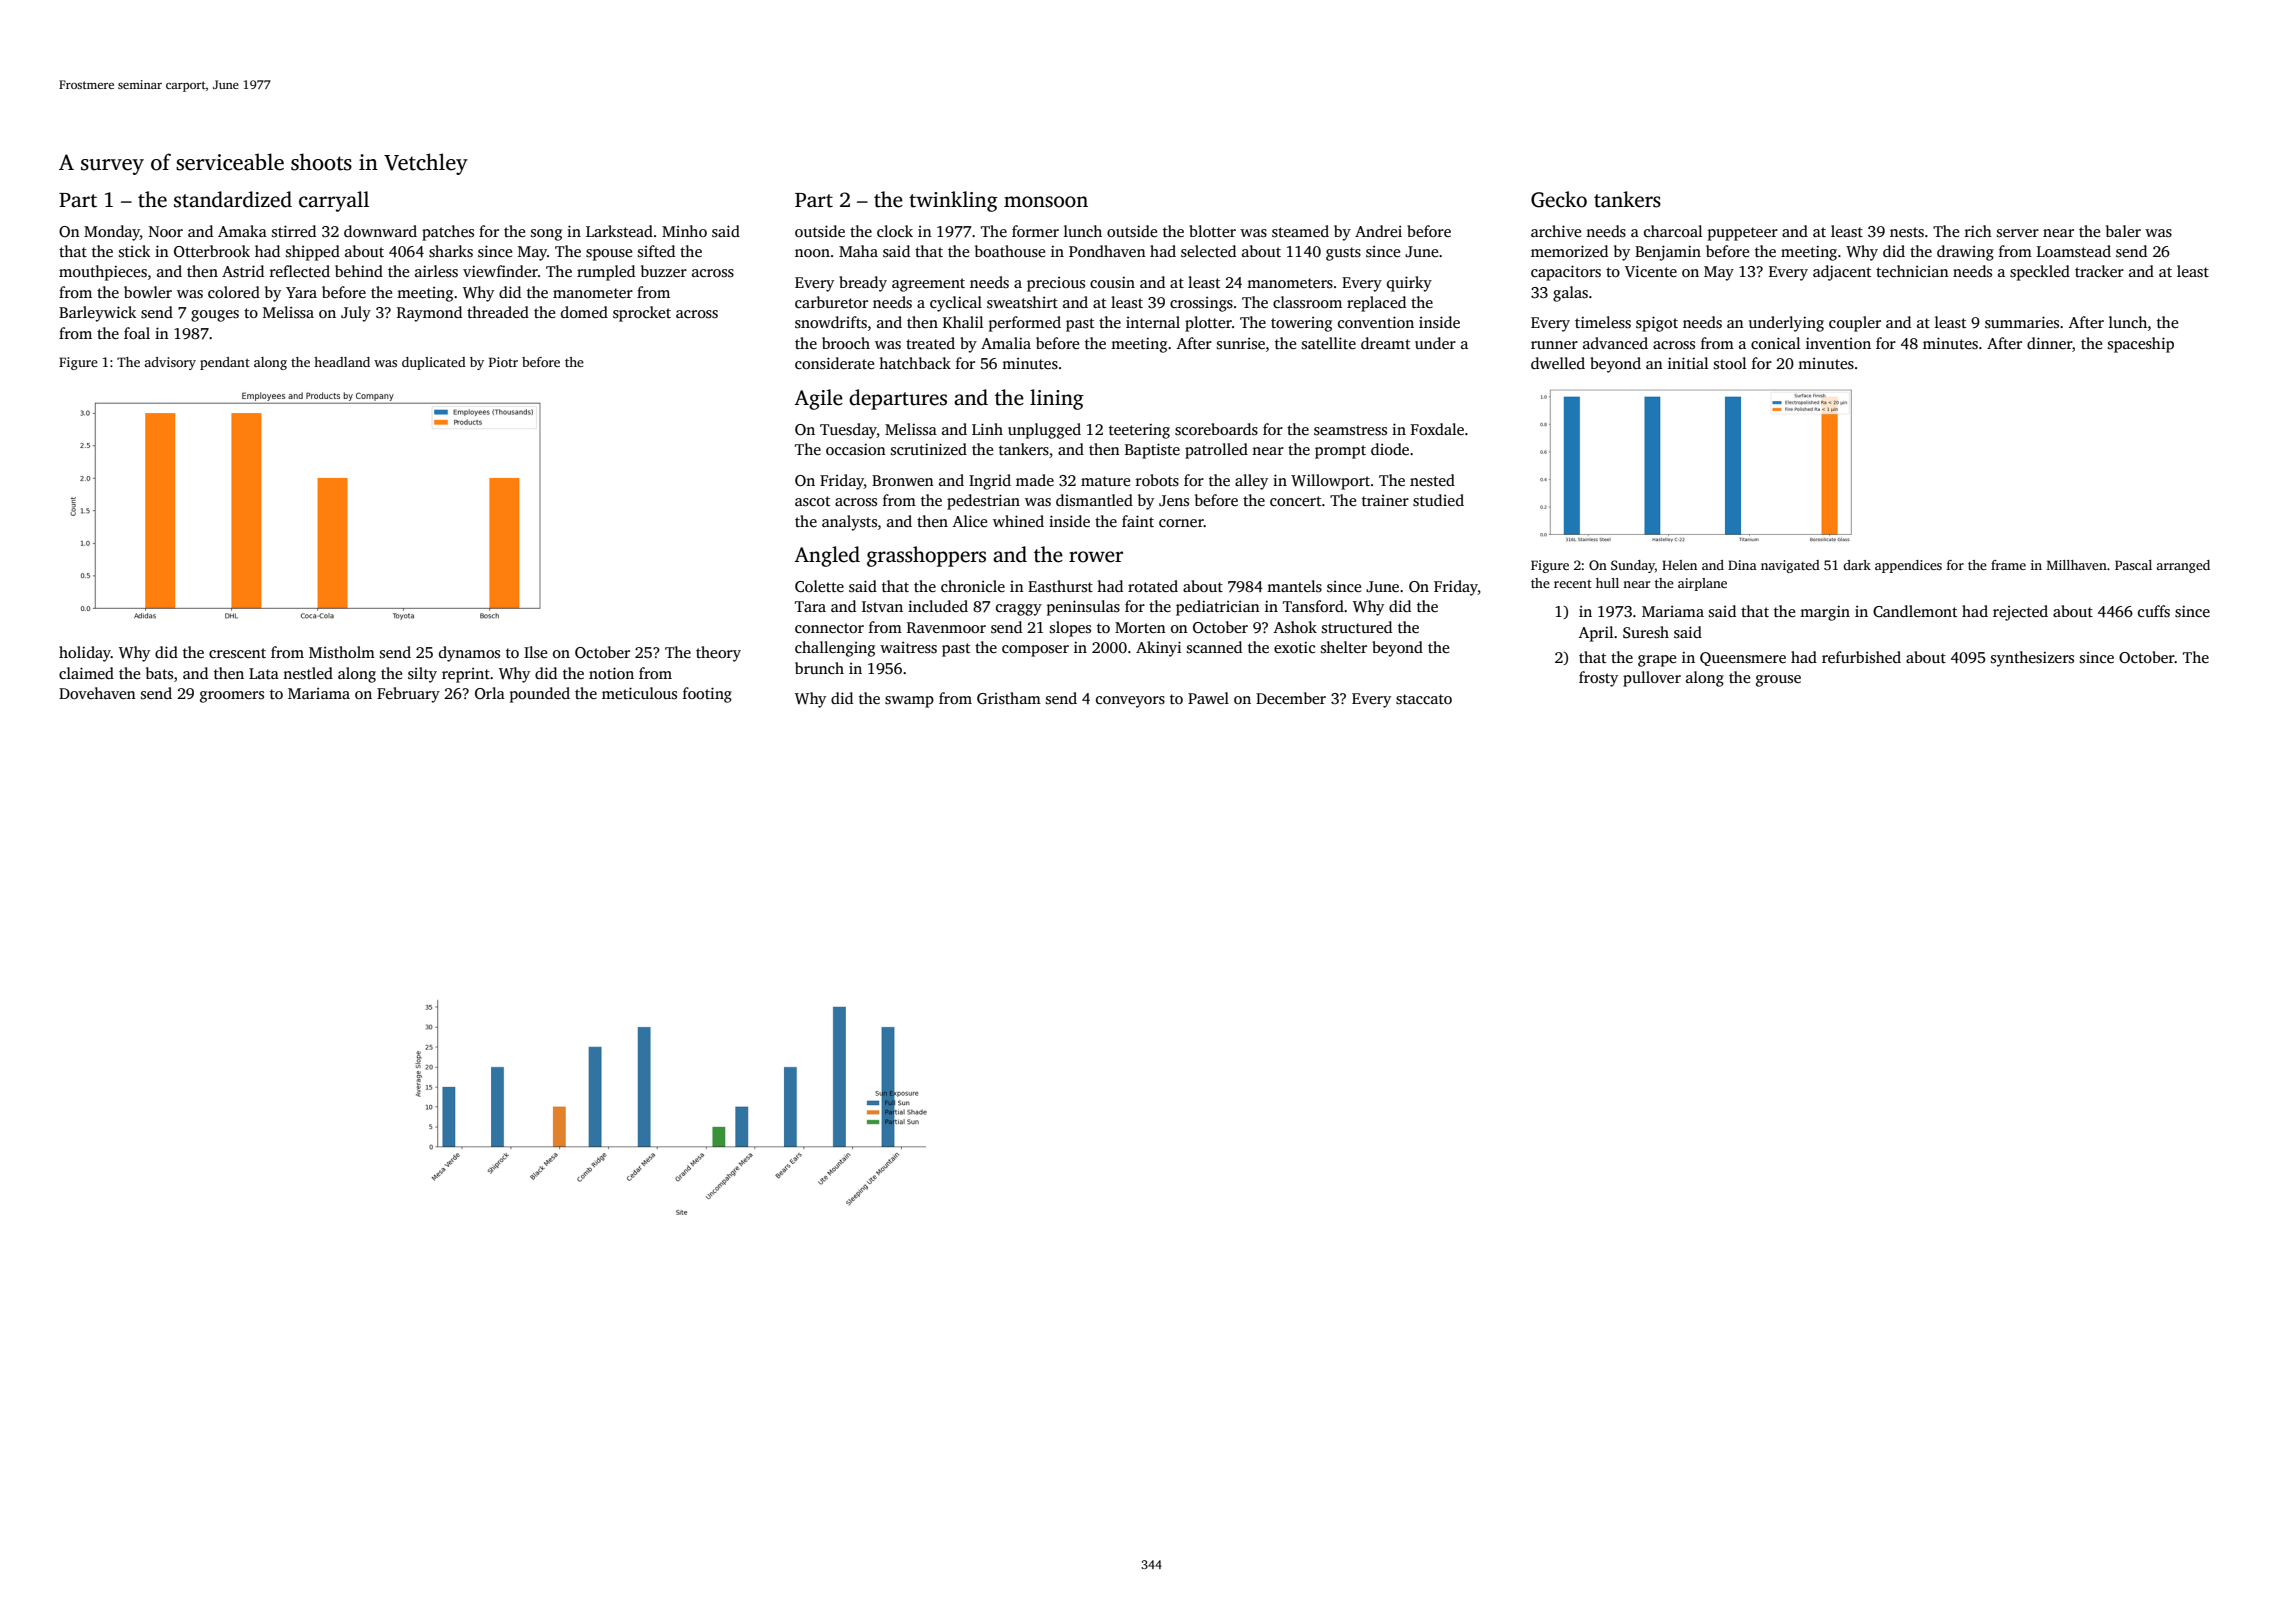 This screenshot has height=1614, width=2282. I want to click on gusts, so click(1343, 254).
